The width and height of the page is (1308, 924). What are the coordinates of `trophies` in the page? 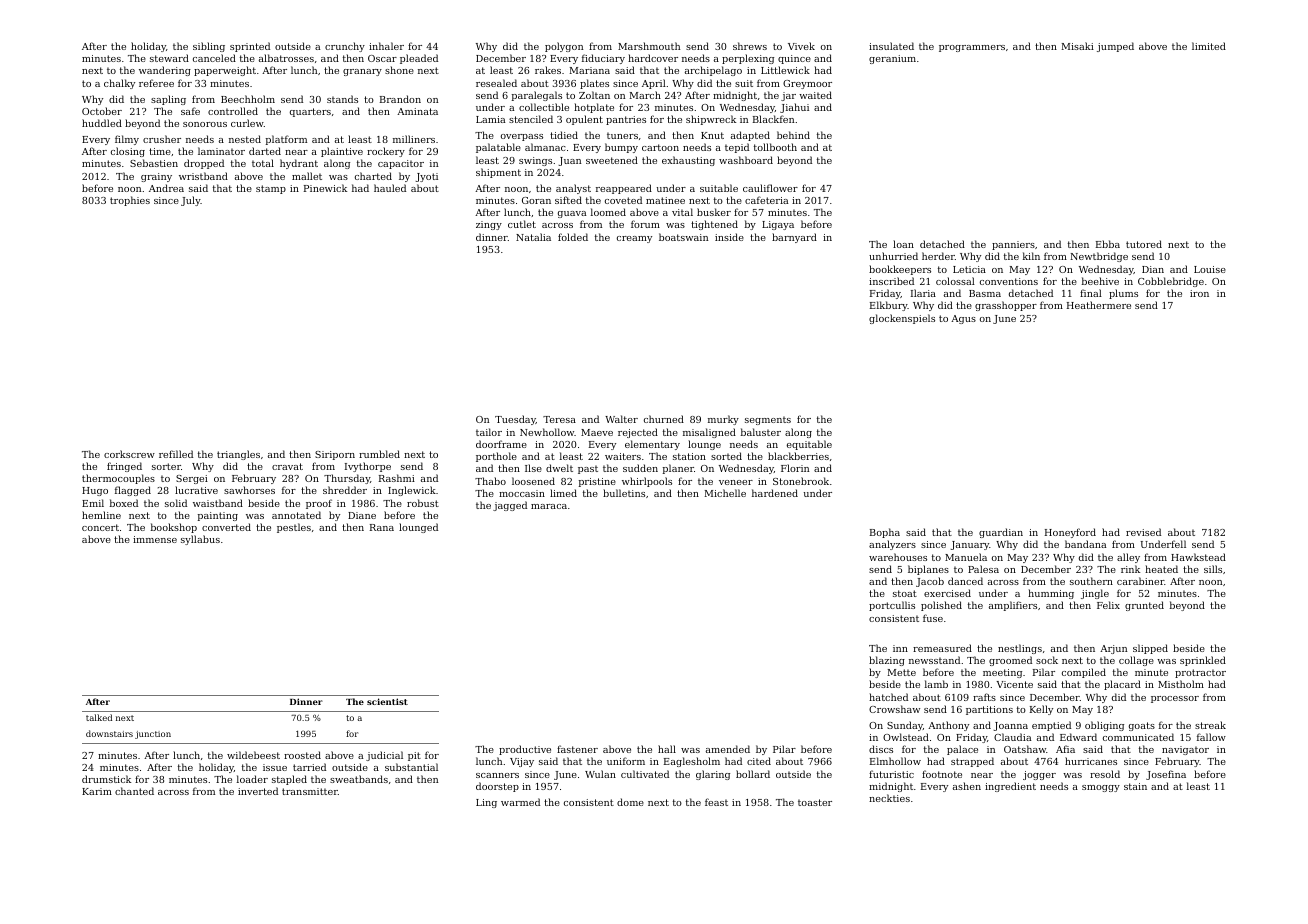 It's located at (130, 201).
